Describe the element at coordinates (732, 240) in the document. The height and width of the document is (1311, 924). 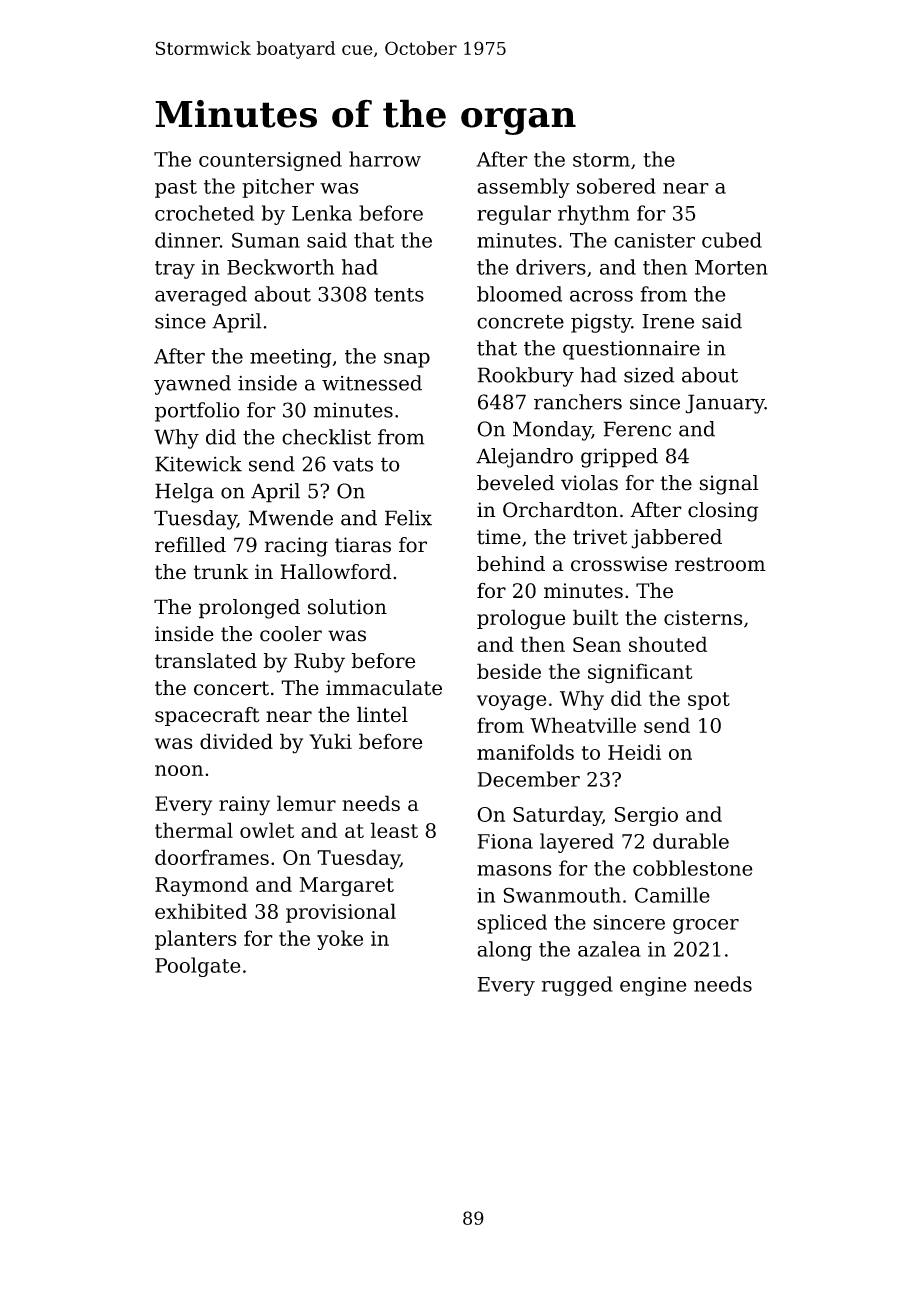
I see `cubed` at that location.
